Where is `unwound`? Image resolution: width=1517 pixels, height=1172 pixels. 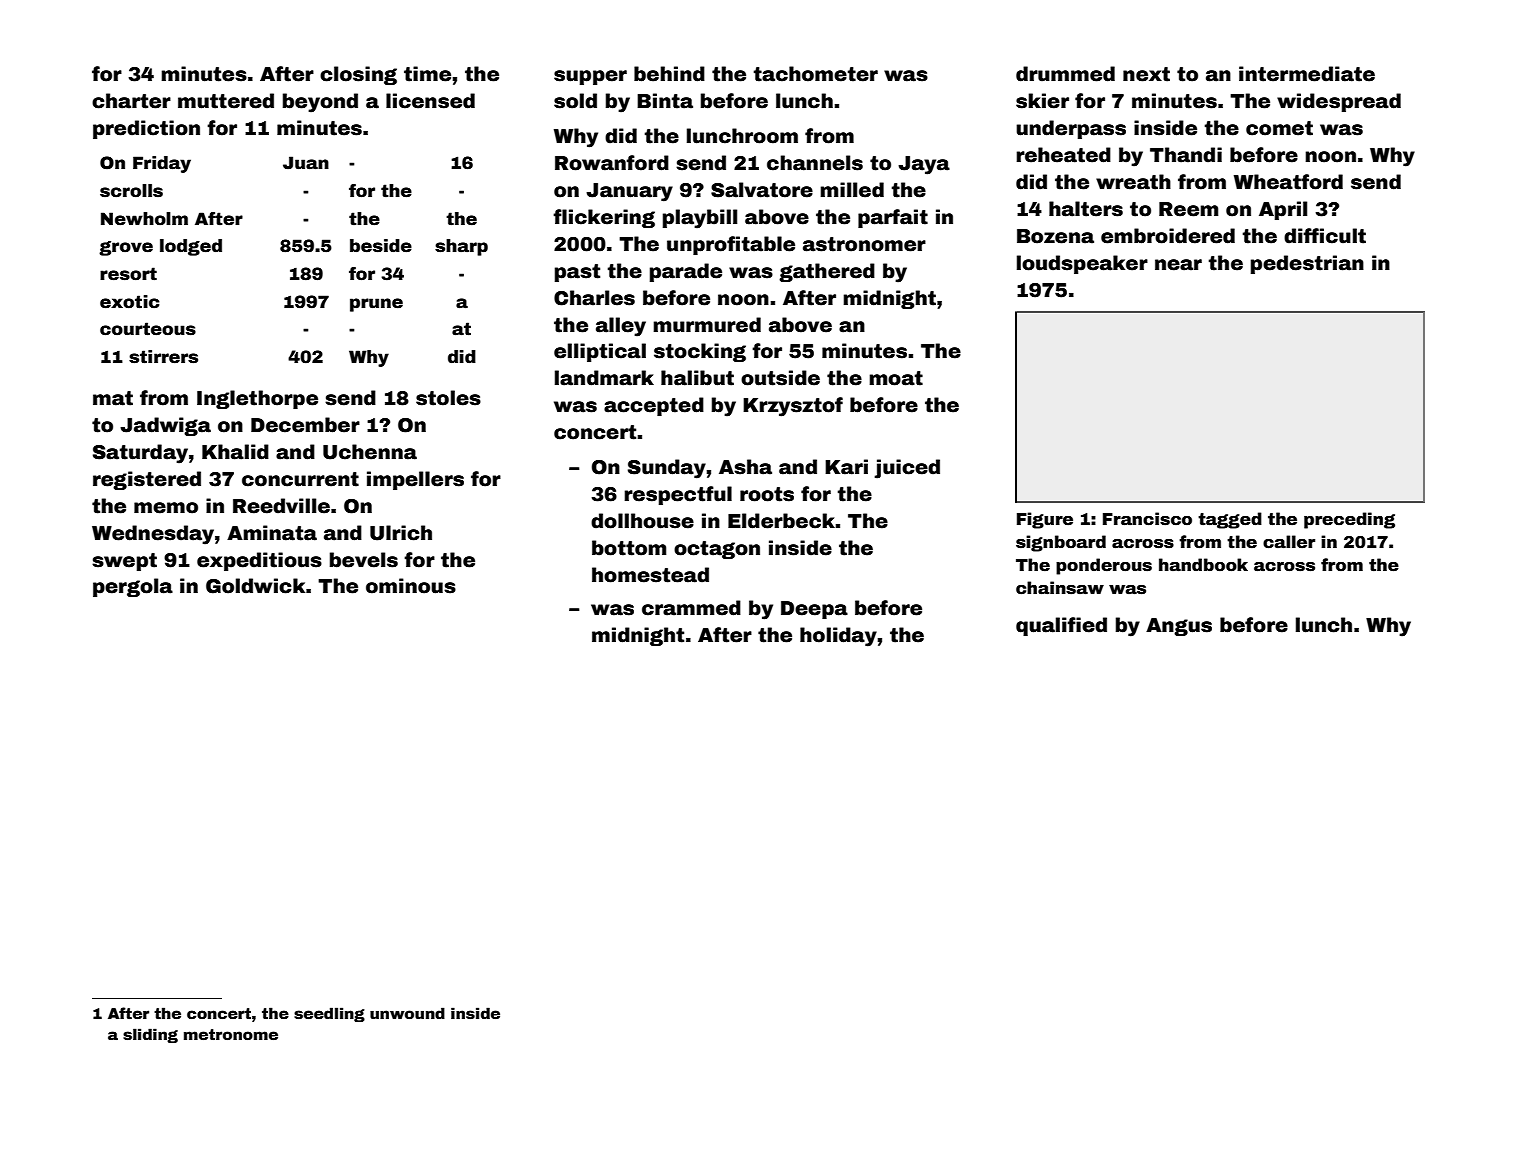
unwound is located at coordinates (407, 1013).
